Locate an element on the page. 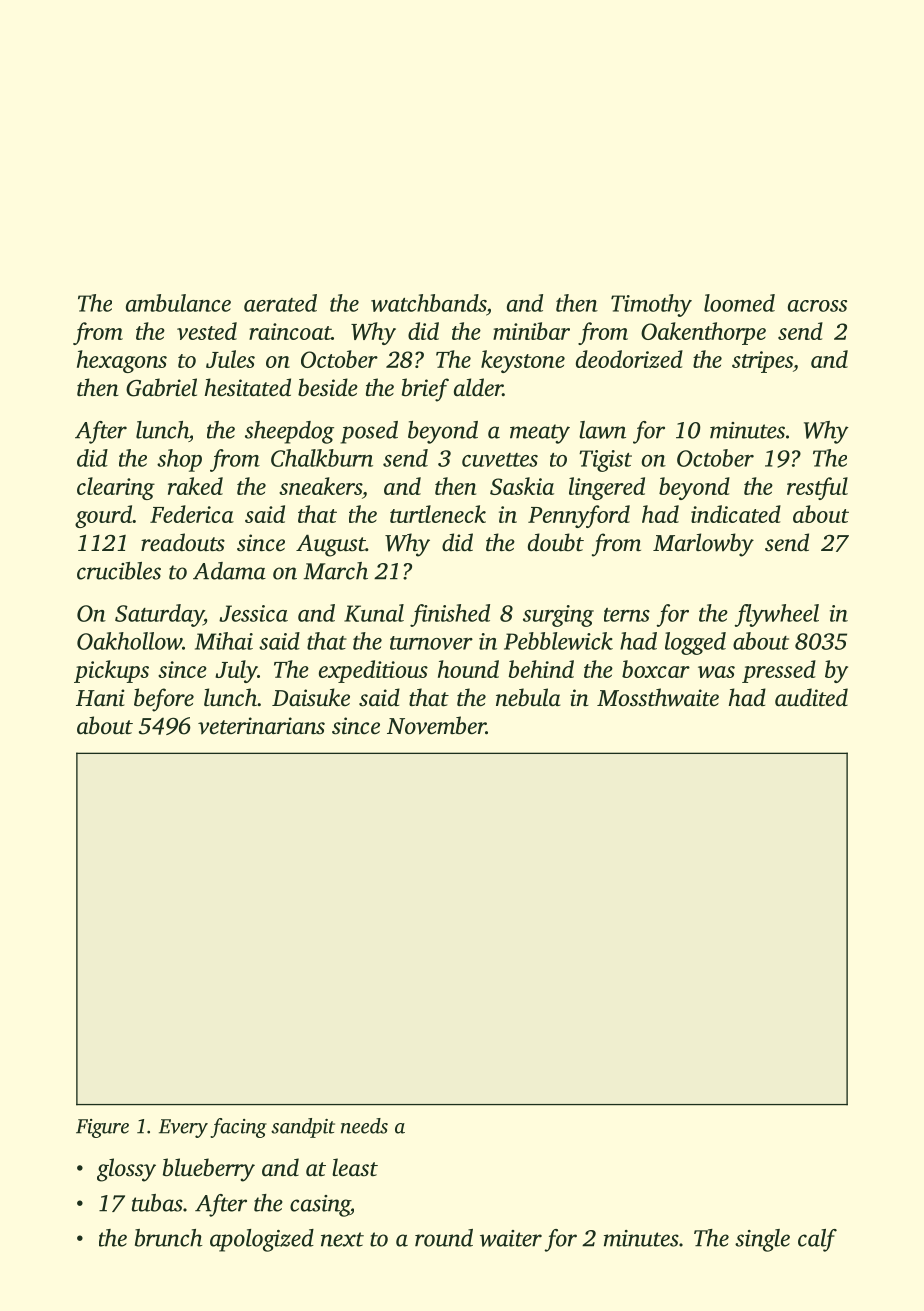 Image resolution: width=924 pixels, height=1311 pixels. Figure is located at coordinates (102, 1128).
